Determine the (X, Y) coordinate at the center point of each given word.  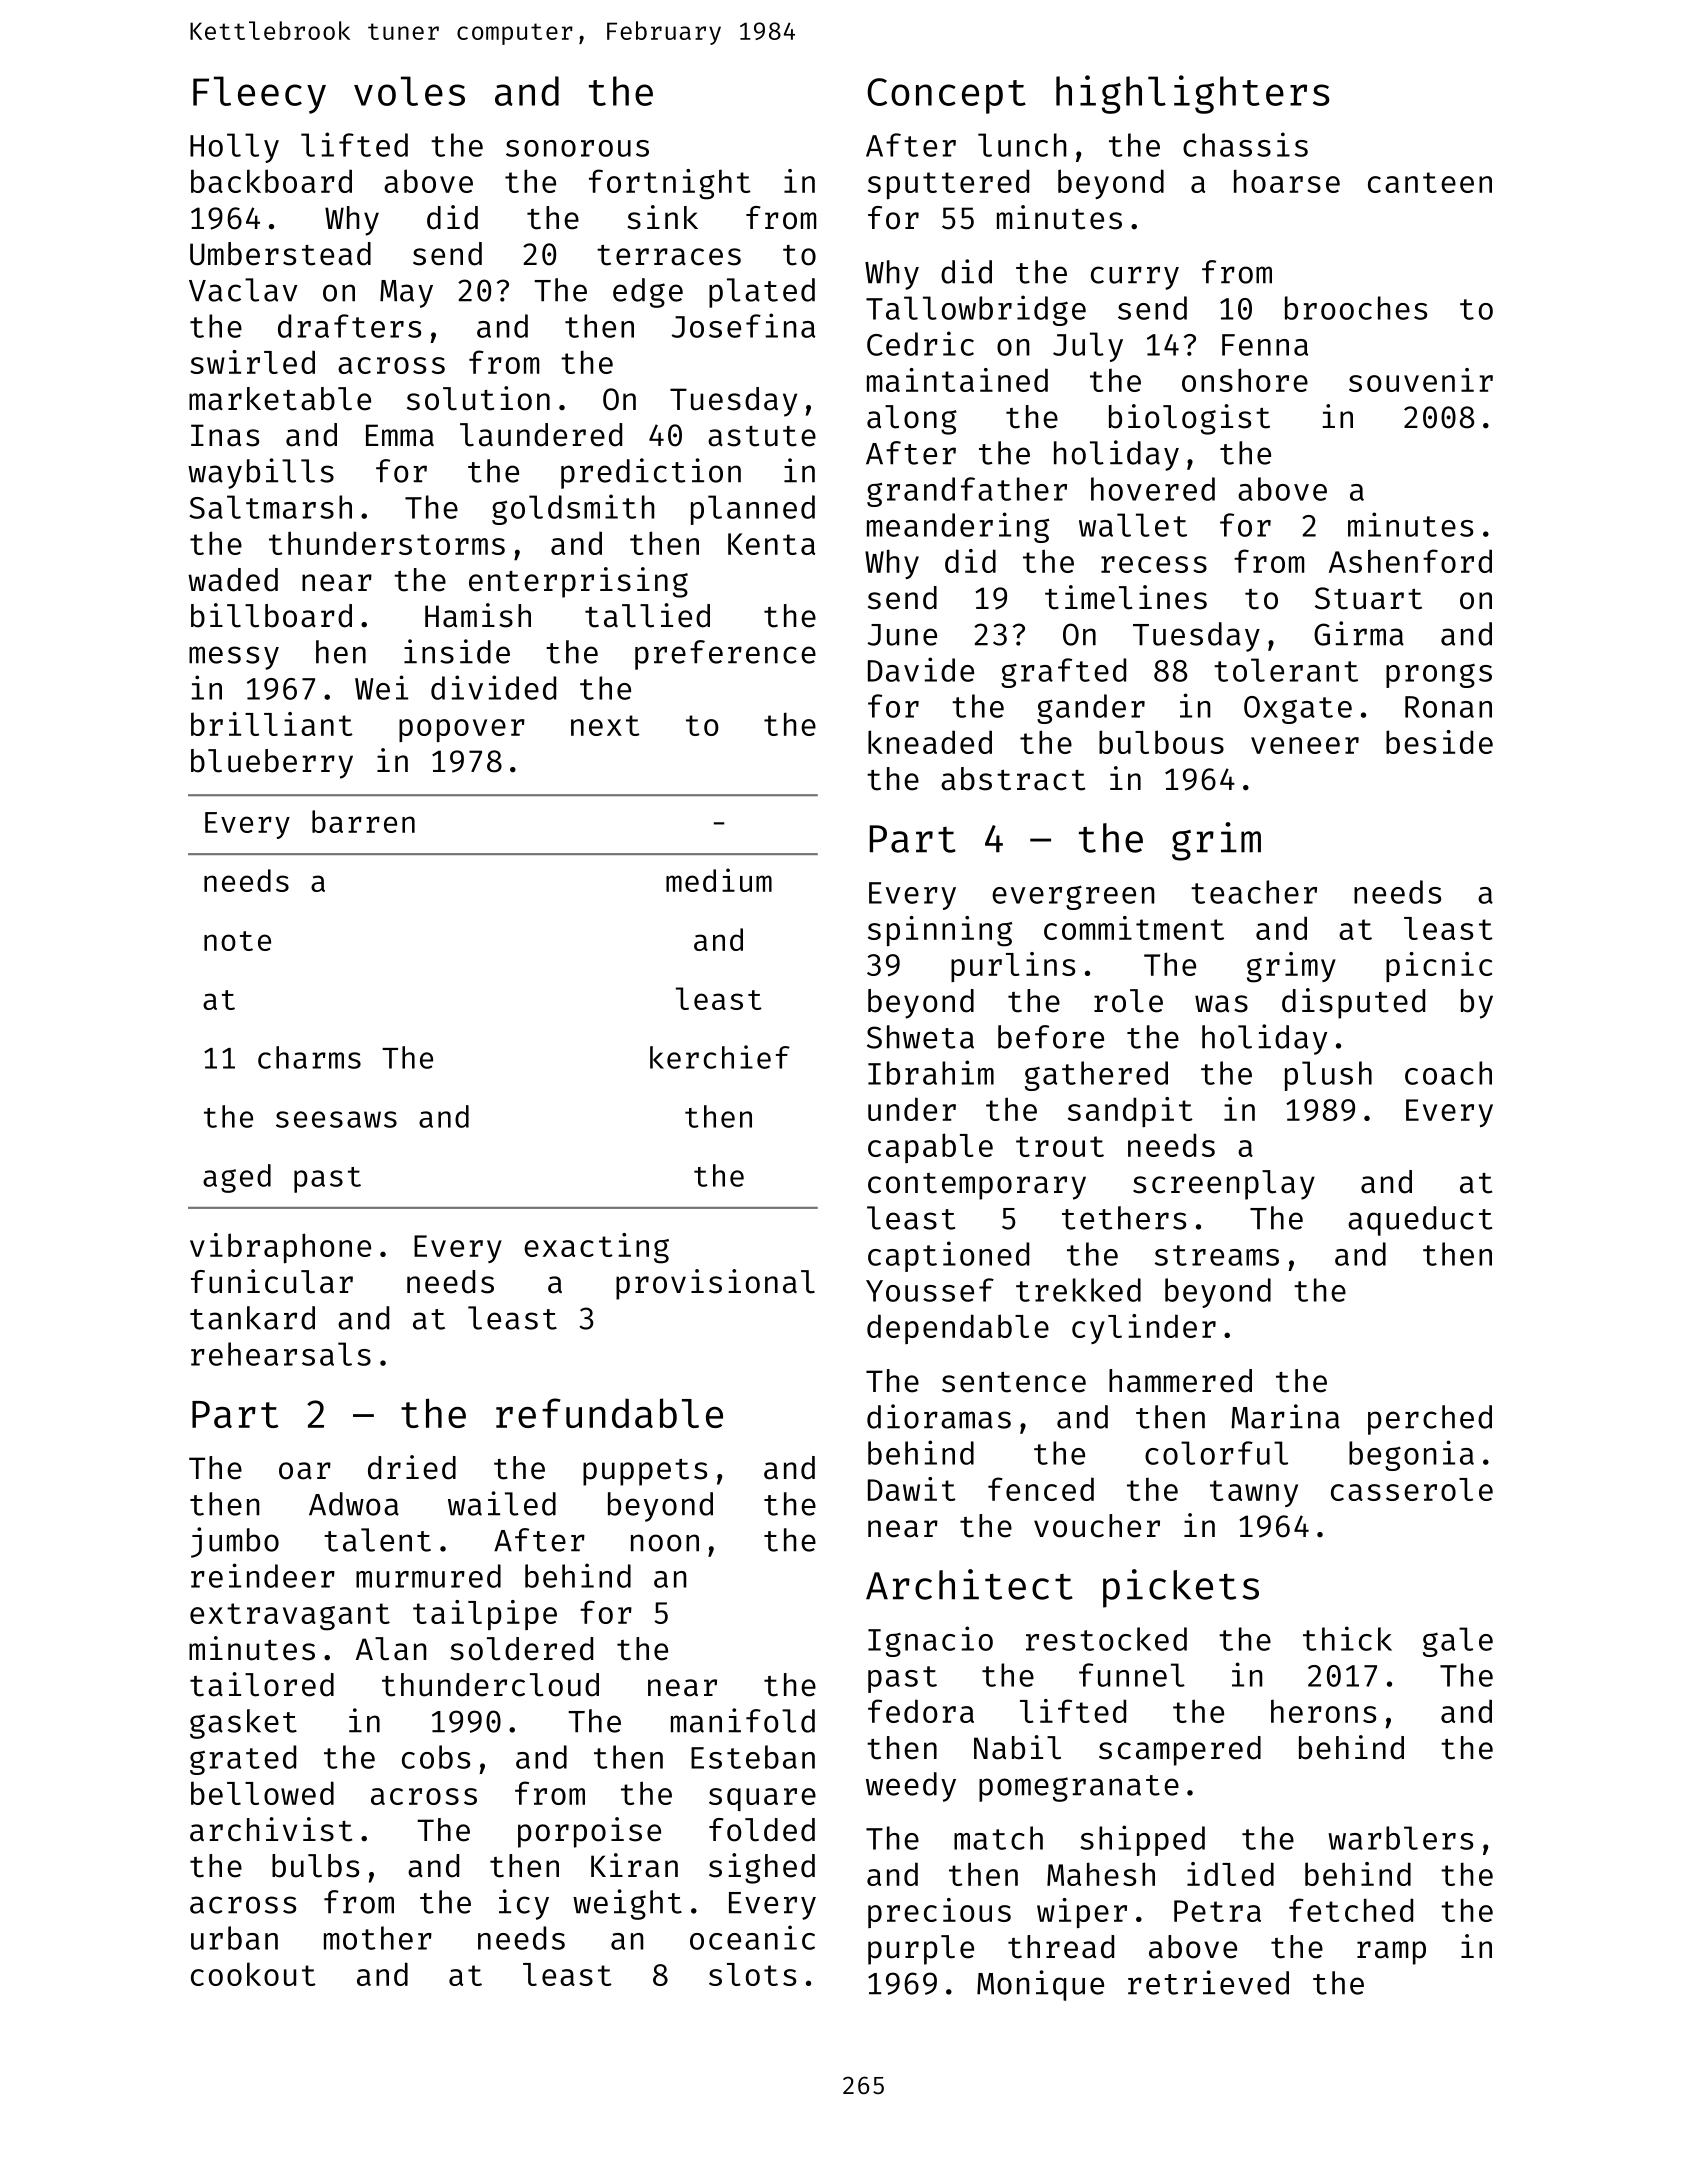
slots (752, 1974)
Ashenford (1410, 561)
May (406, 294)
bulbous (1161, 742)
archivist (271, 1829)
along (912, 420)
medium (719, 880)
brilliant (272, 724)
